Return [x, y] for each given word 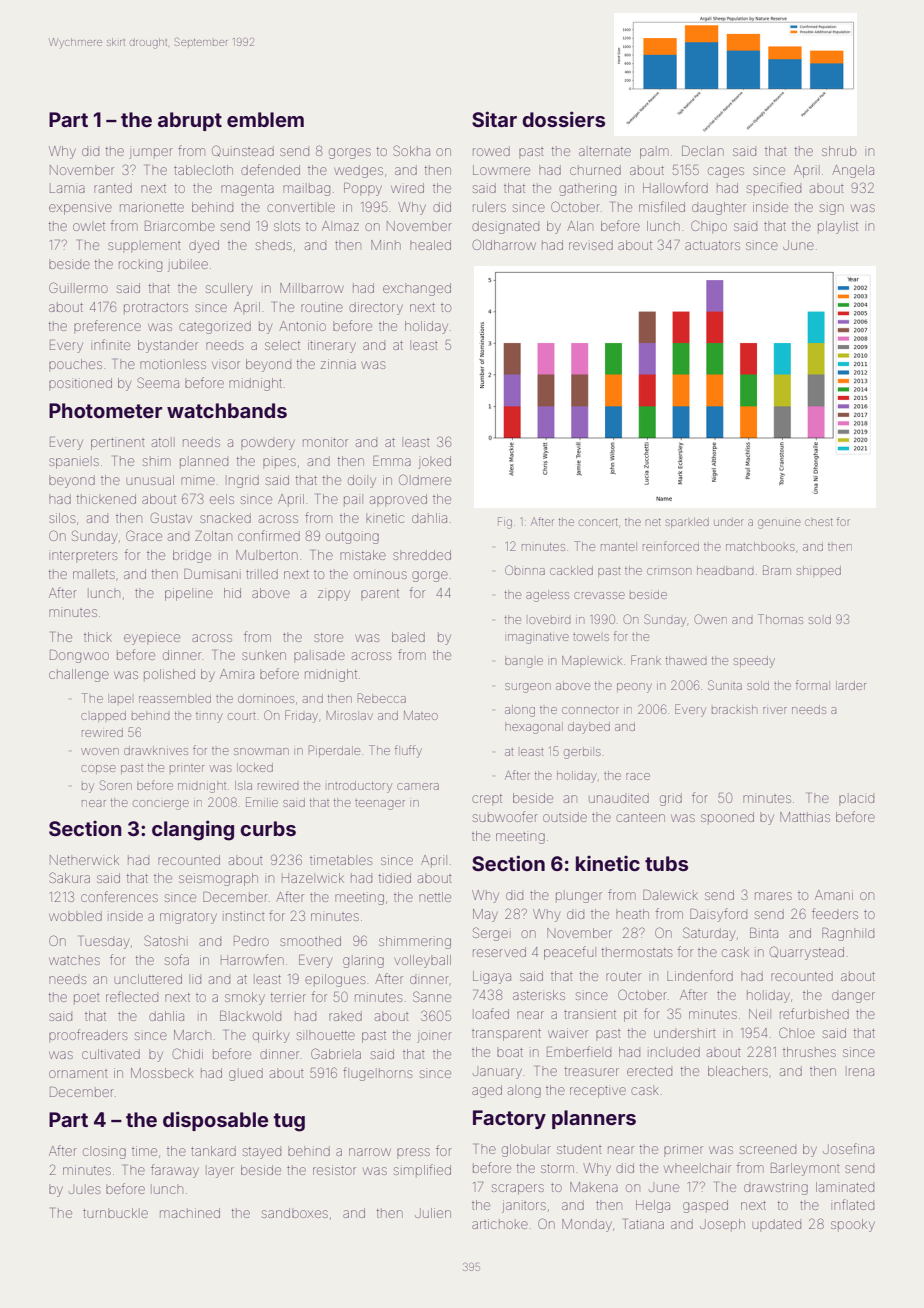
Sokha [411, 150]
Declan [703, 151]
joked [434, 462]
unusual [150, 480]
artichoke [500, 1224]
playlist [838, 227]
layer [220, 1171]
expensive [80, 208]
